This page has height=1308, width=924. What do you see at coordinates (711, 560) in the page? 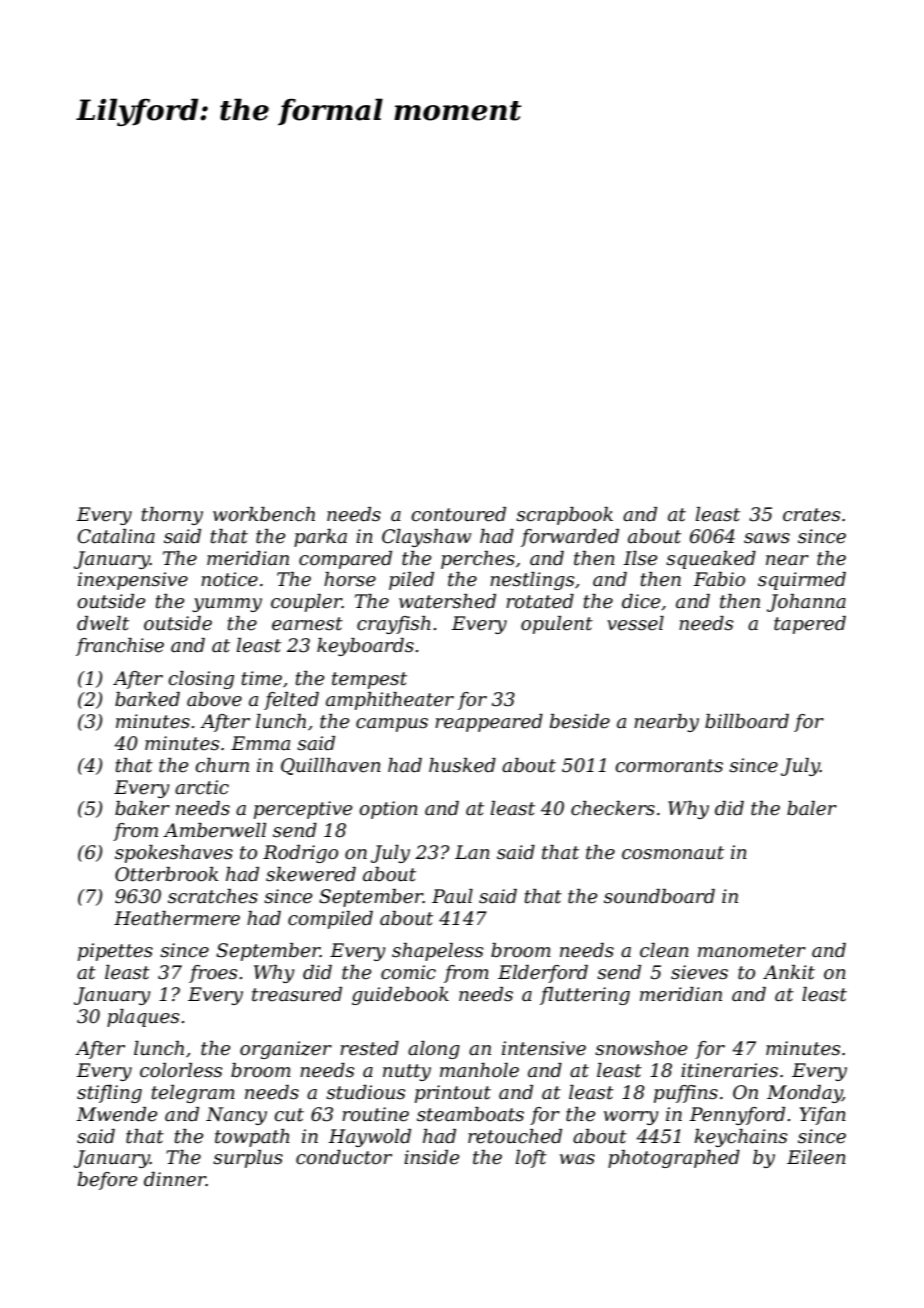
I see `squeaked` at bounding box center [711, 560].
